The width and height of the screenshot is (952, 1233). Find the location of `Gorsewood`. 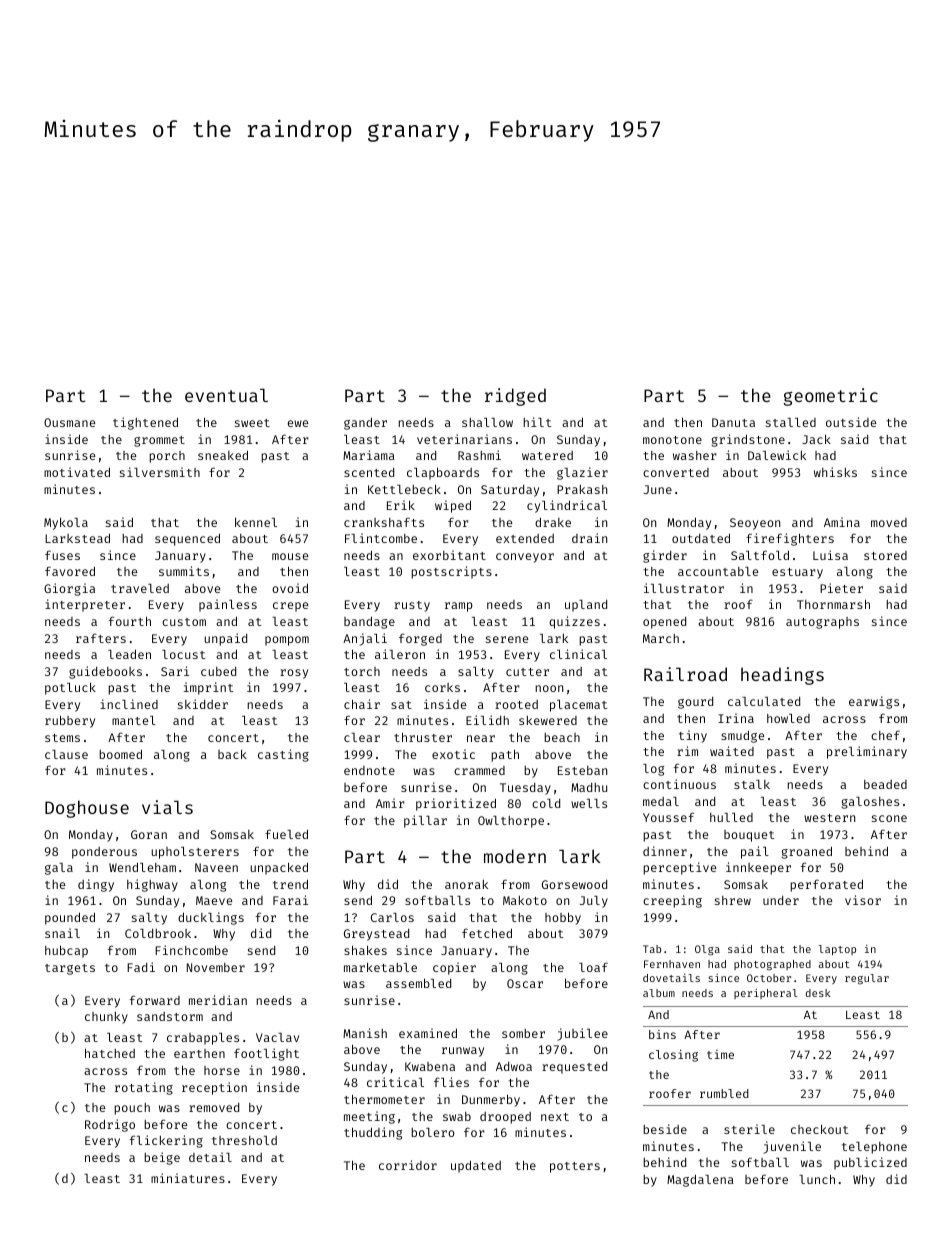

Gorsewood is located at coordinates (574, 884).
